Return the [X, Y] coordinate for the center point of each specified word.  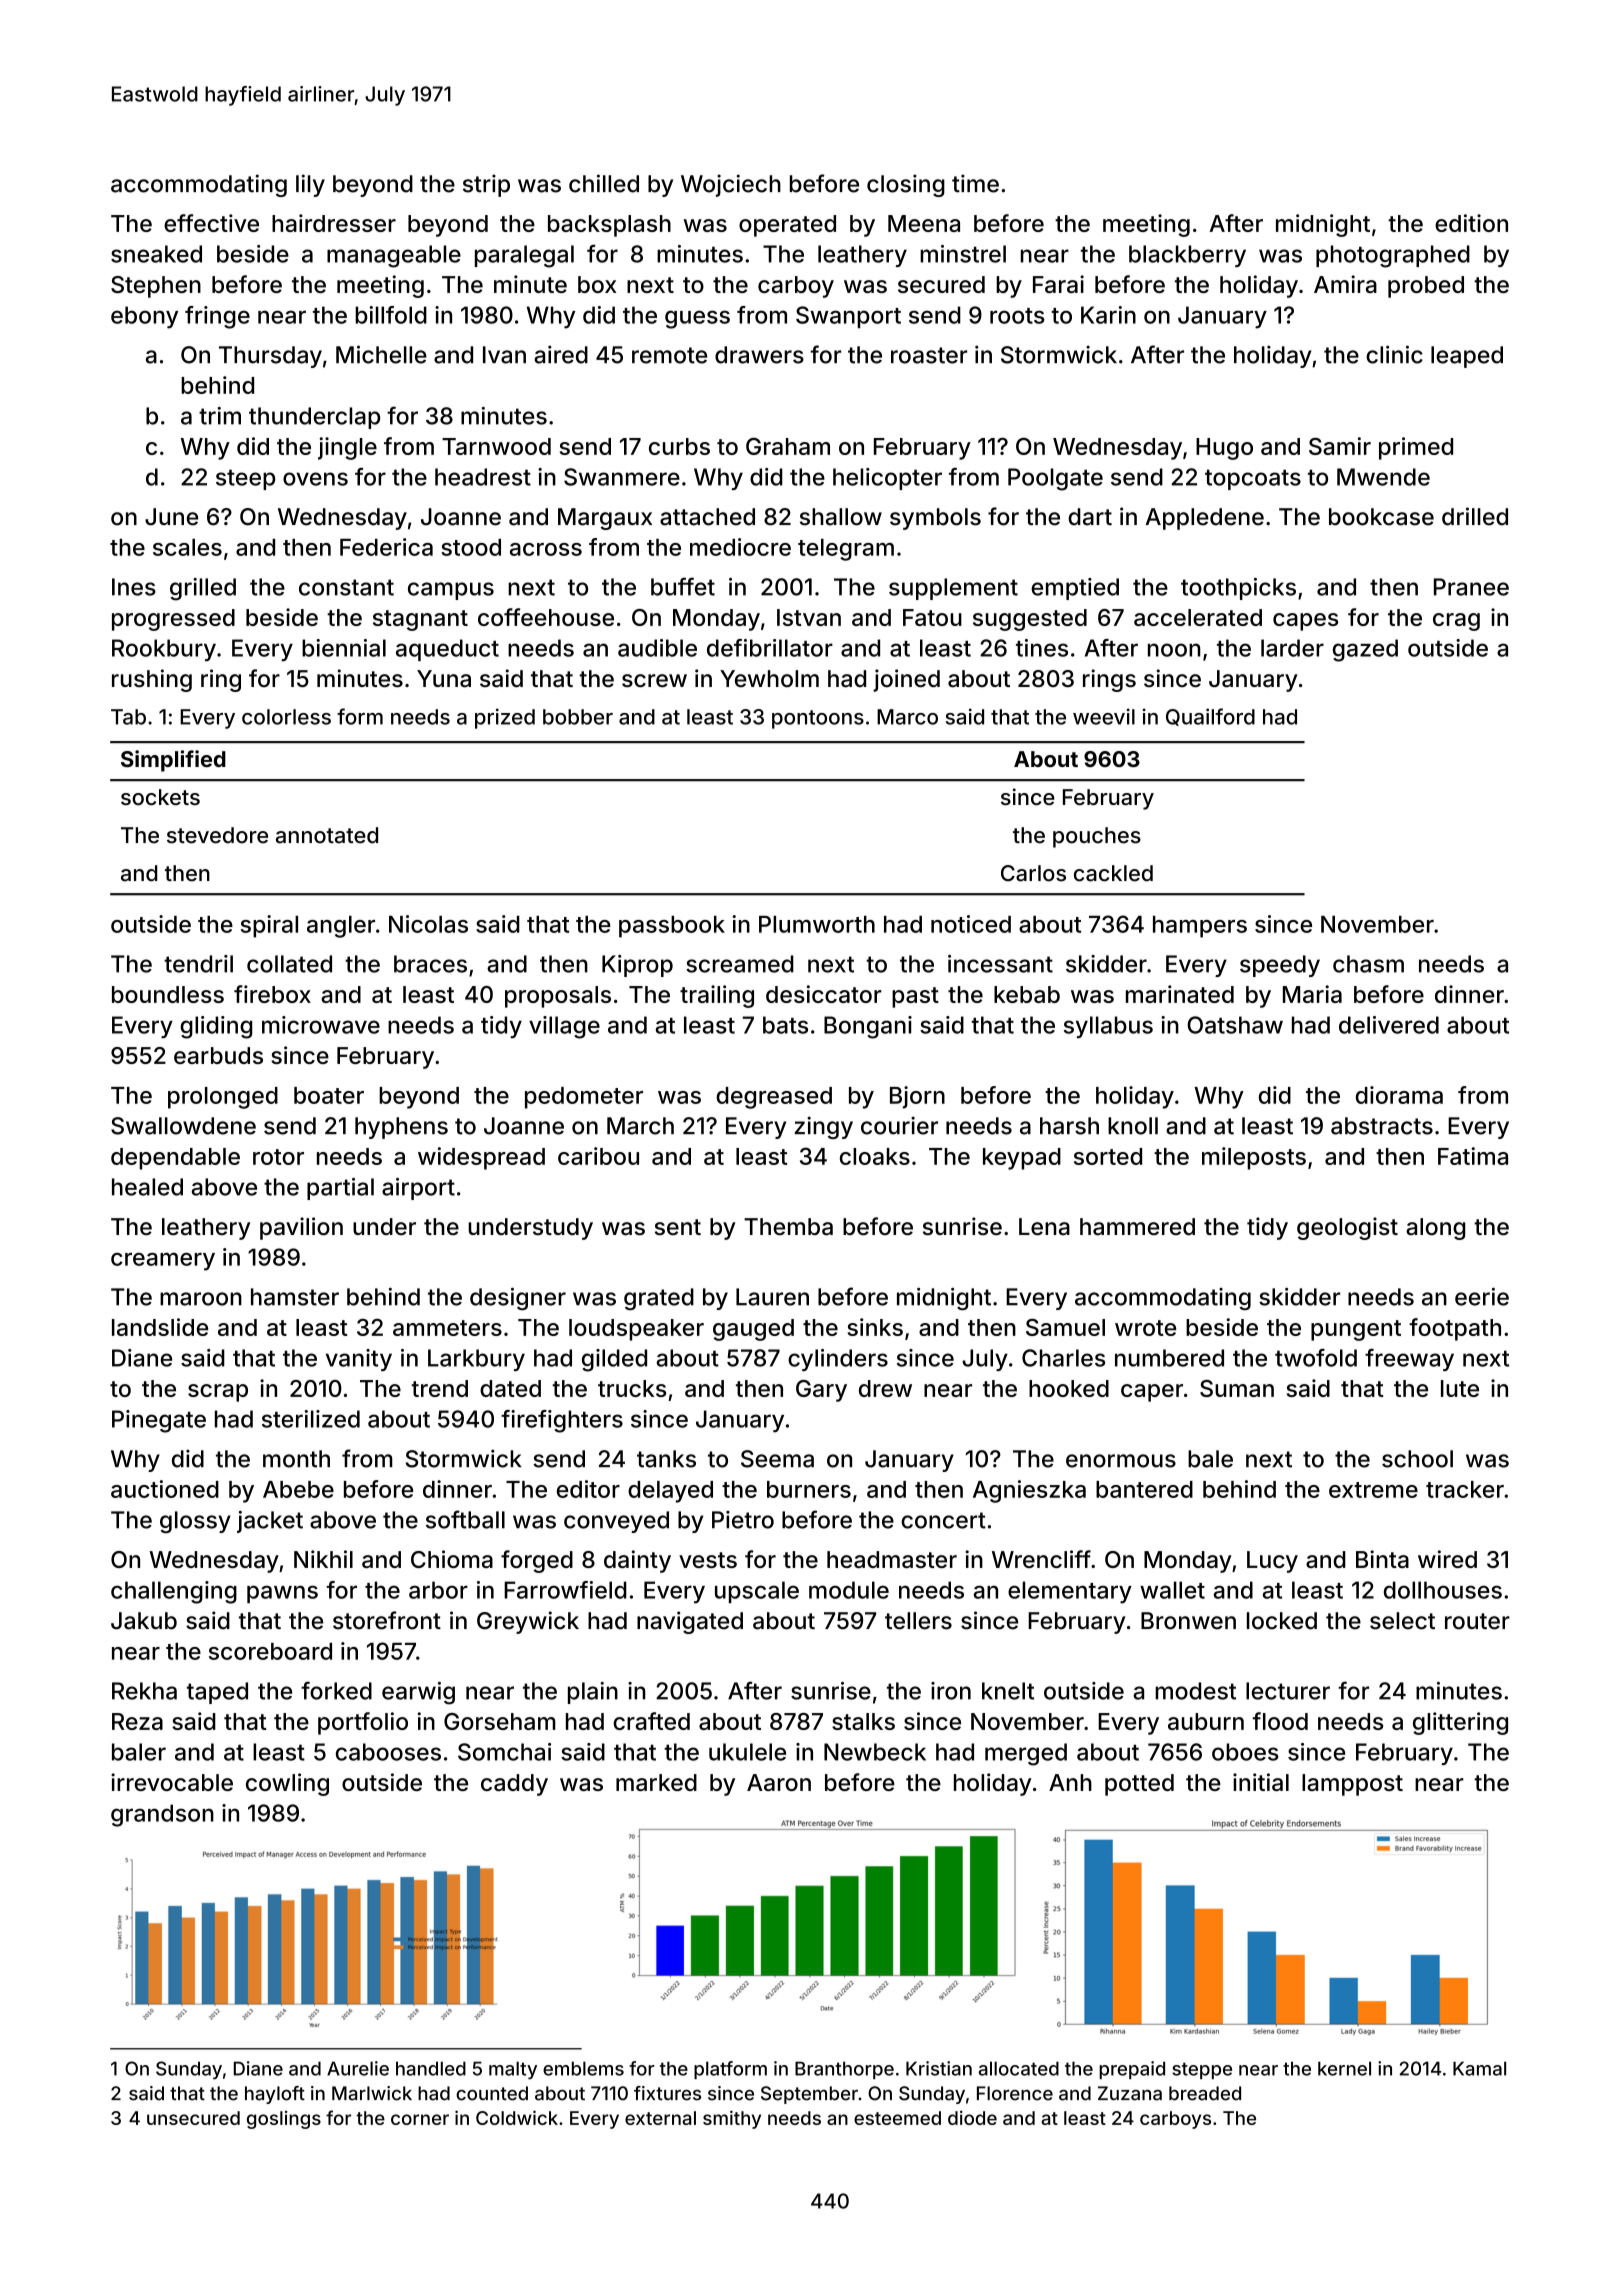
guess [697, 319]
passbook [672, 927]
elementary [1070, 1592]
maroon [201, 1299]
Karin [1108, 315]
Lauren [772, 1297]
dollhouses [1443, 1590]
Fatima [1473, 1156]
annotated [327, 835]
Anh [1070, 1782]
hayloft [275, 2095]
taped [217, 1693]
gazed [1365, 650]
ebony [144, 317]
